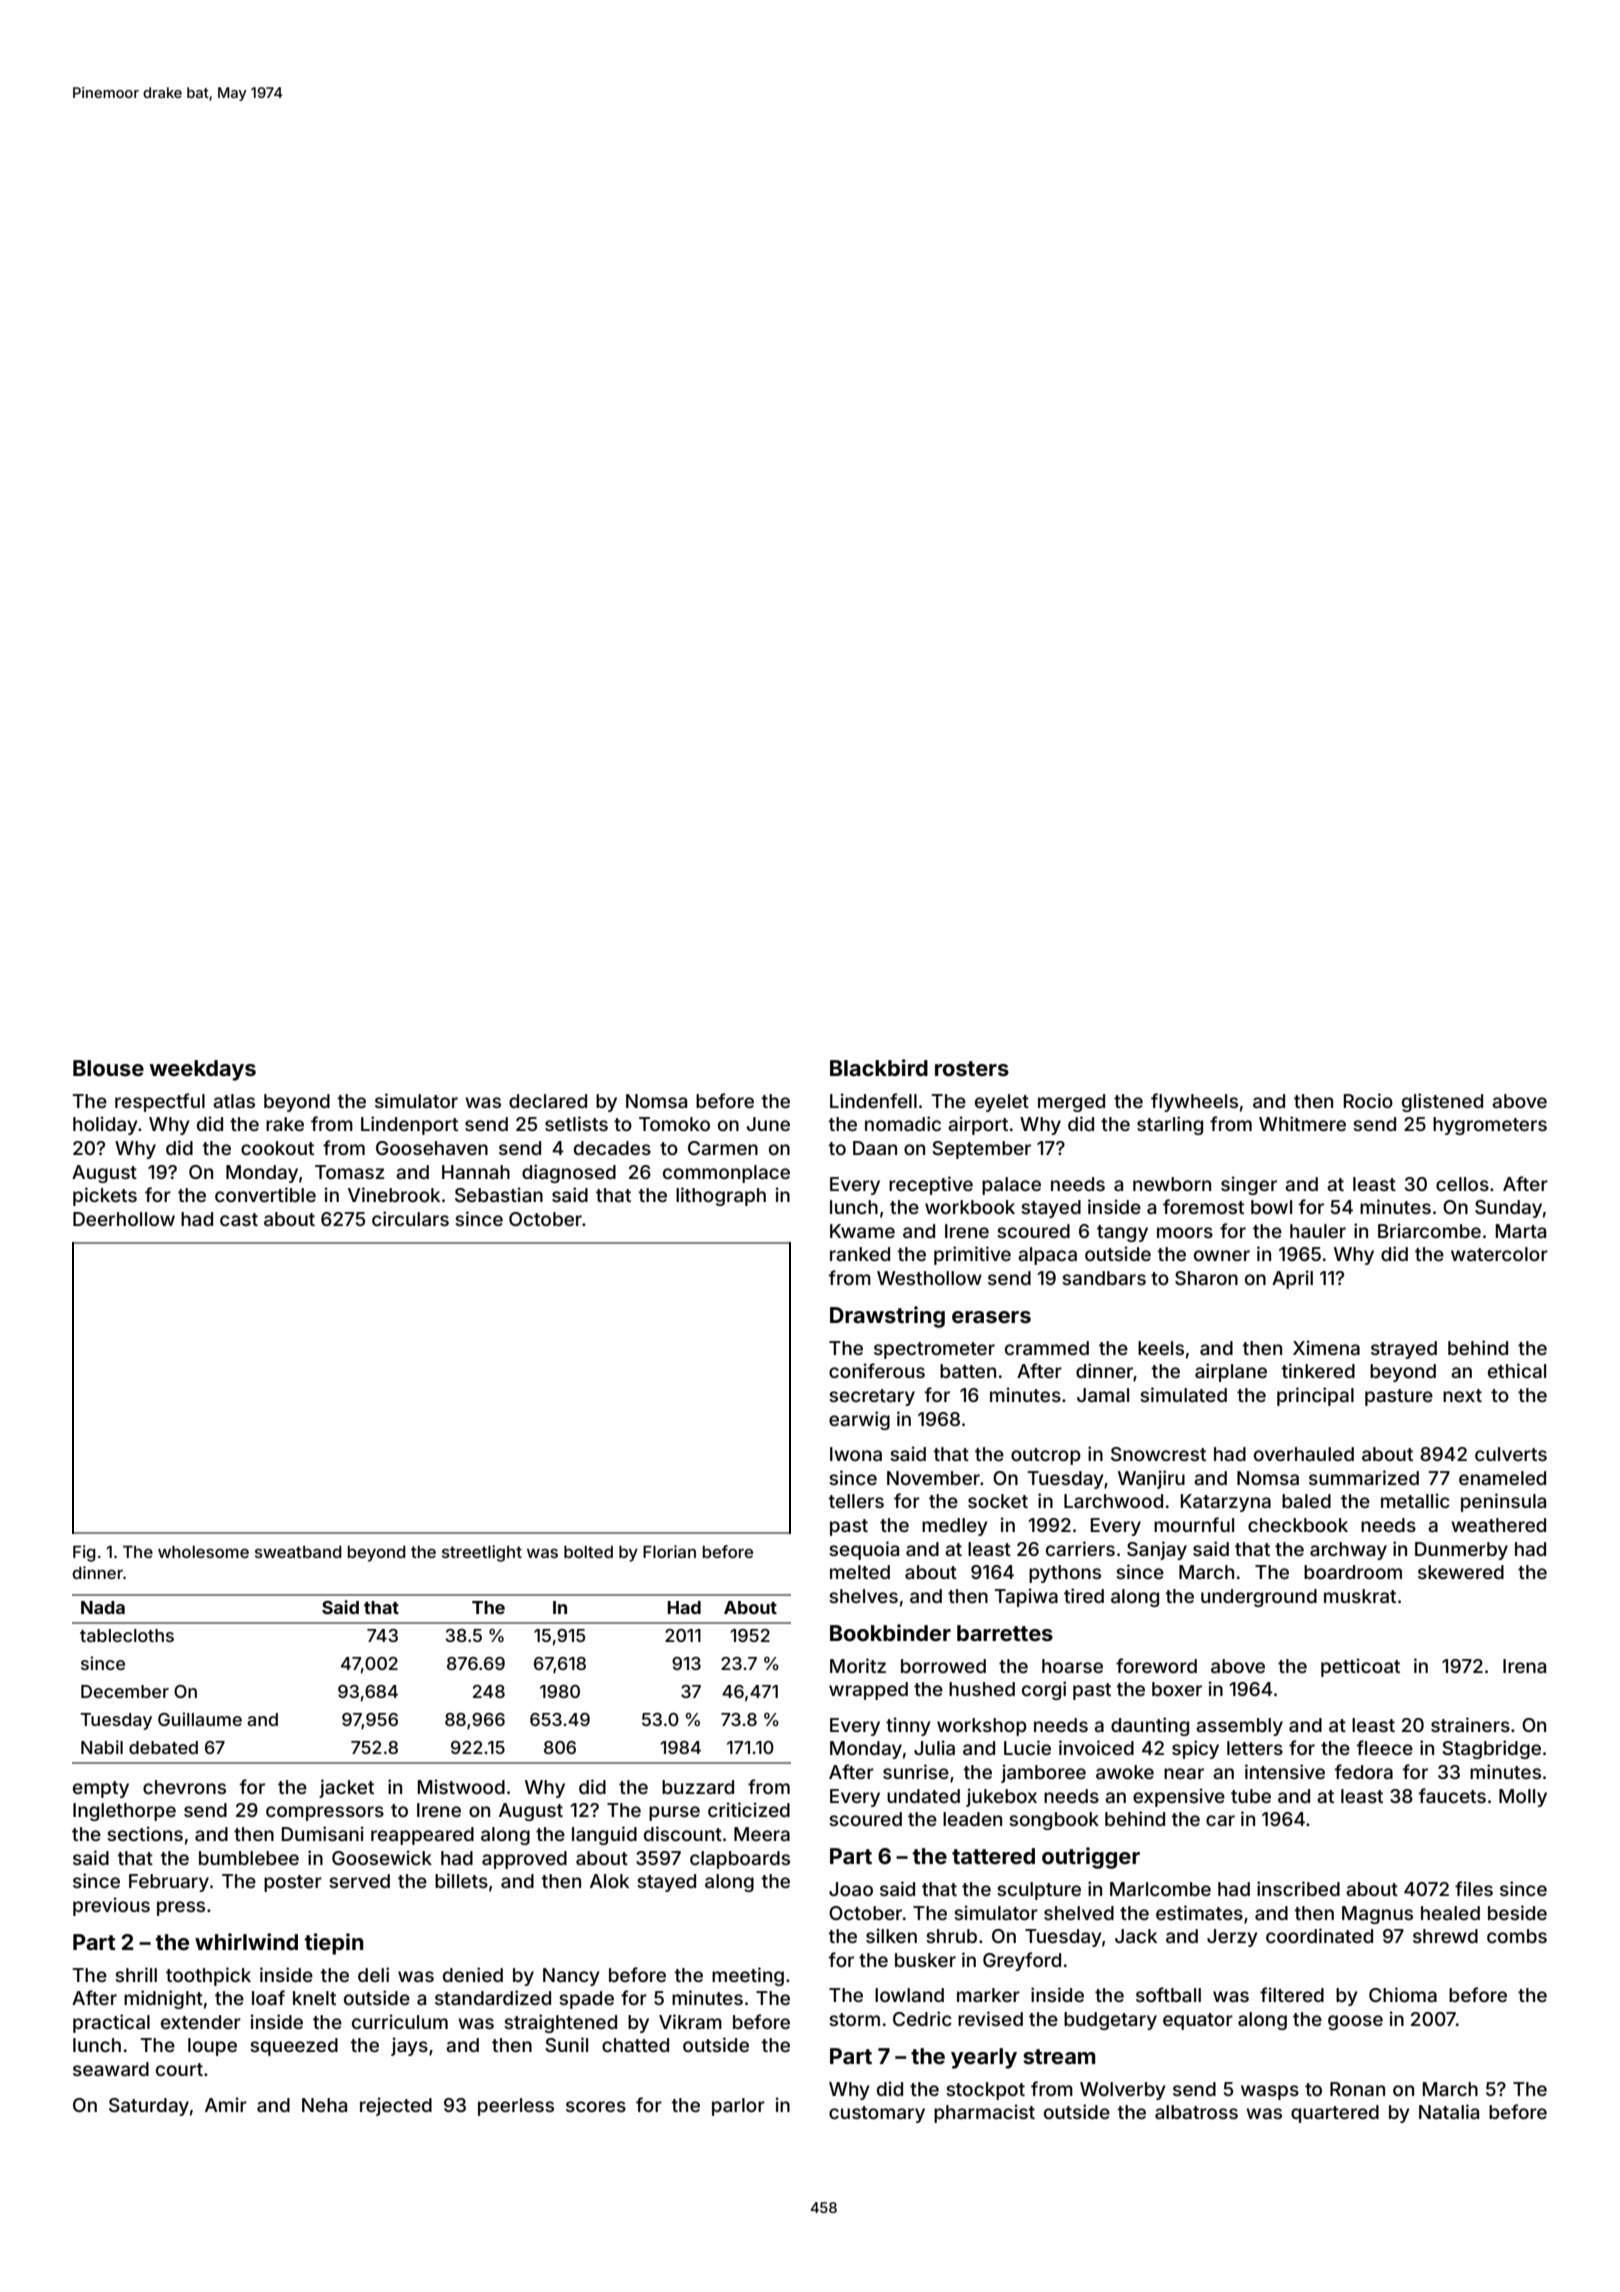 This screenshot has height=2292, width=1620. What do you see at coordinates (674, 1124) in the screenshot?
I see `Tomoko` at bounding box center [674, 1124].
